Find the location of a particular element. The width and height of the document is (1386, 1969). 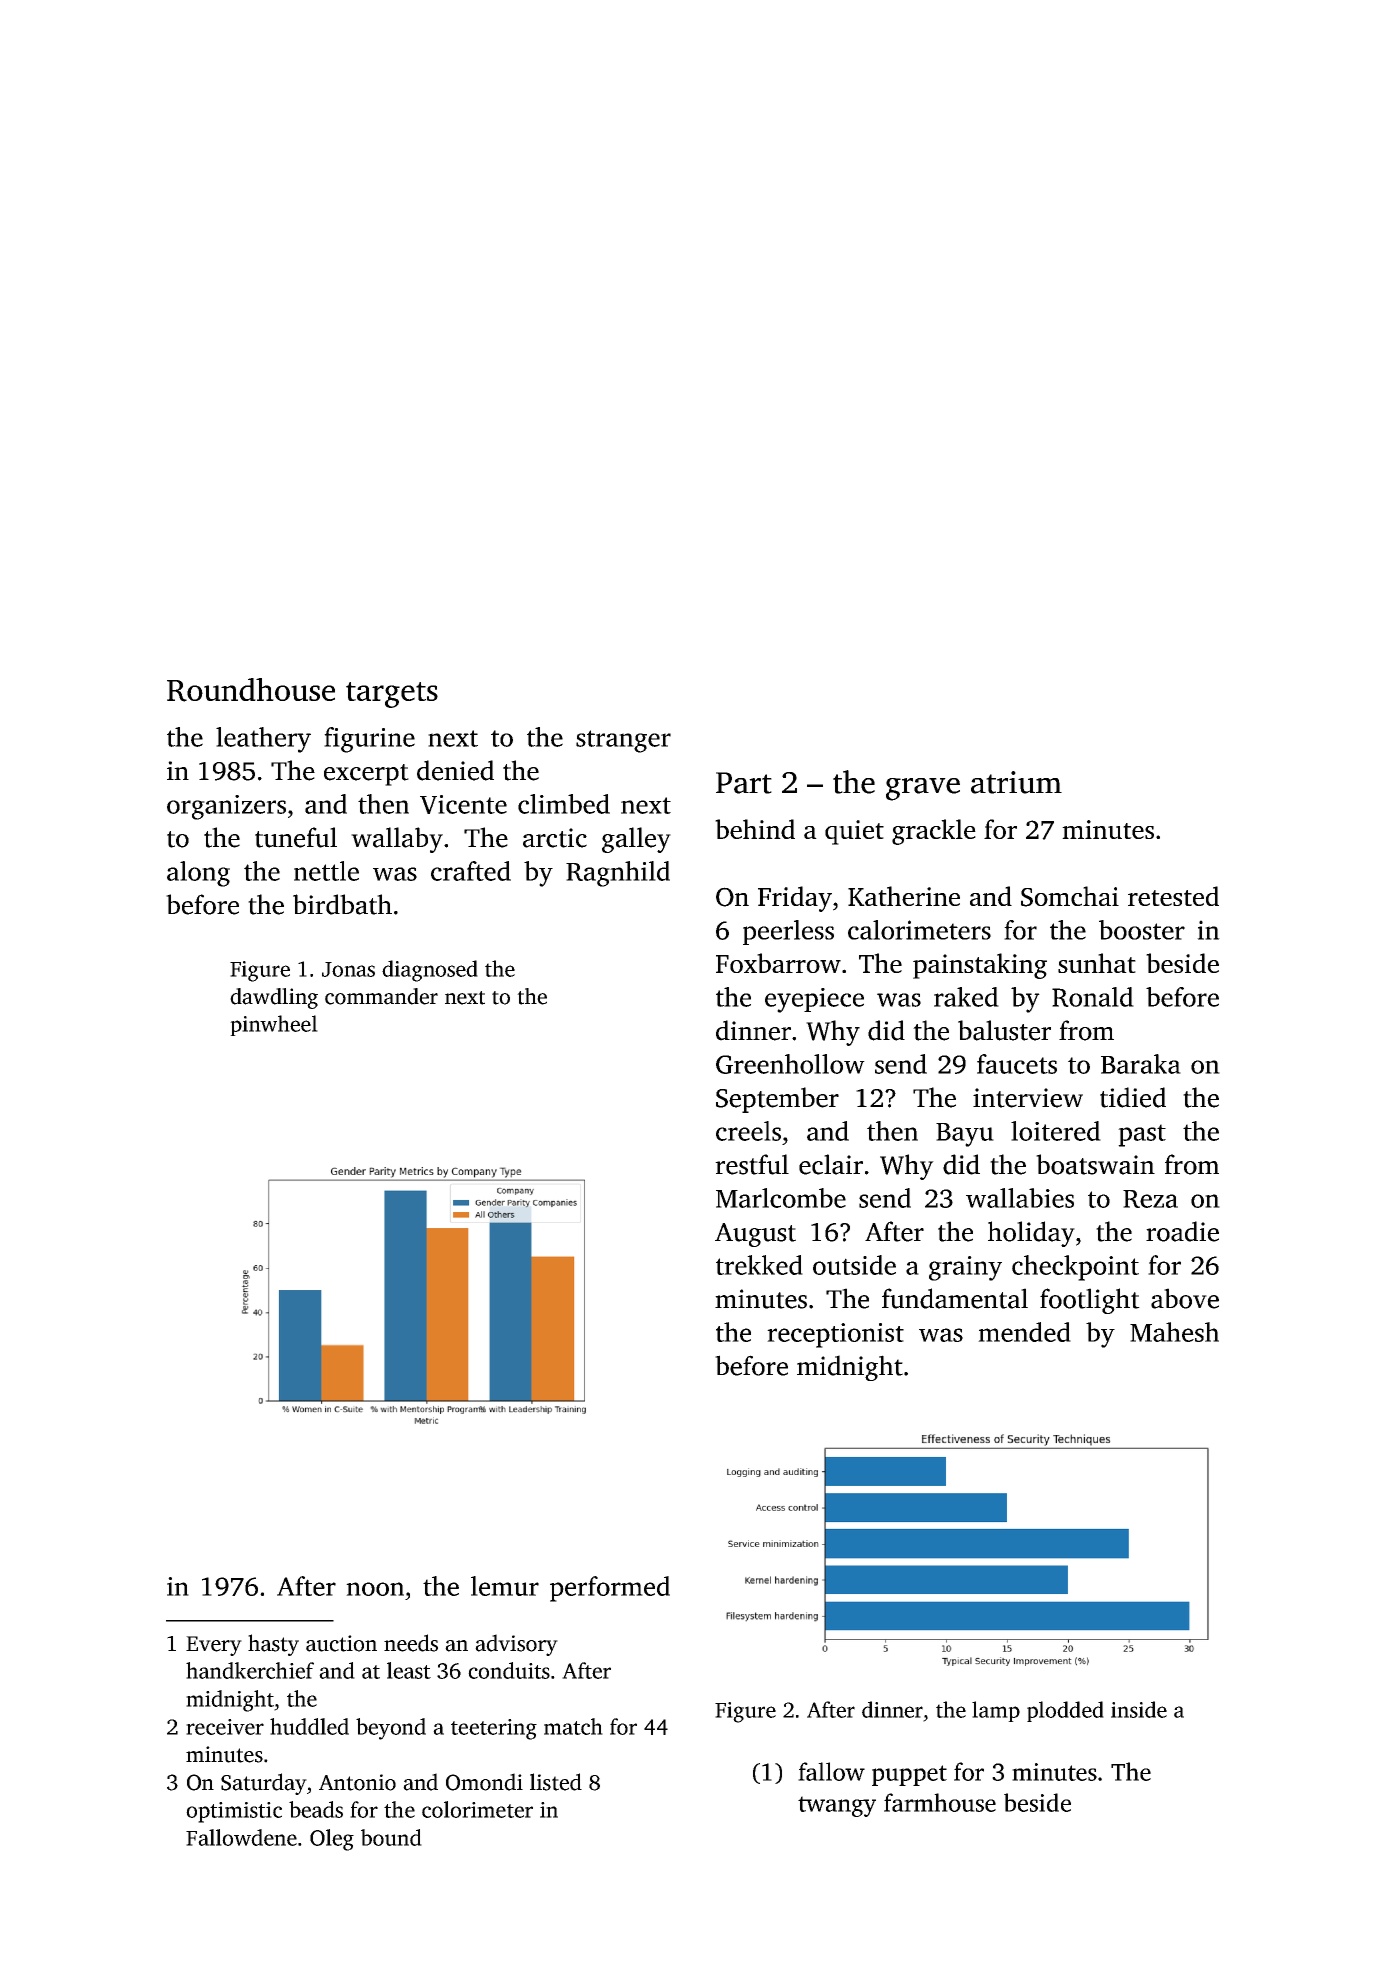

teetering is located at coordinates (494, 1729).
